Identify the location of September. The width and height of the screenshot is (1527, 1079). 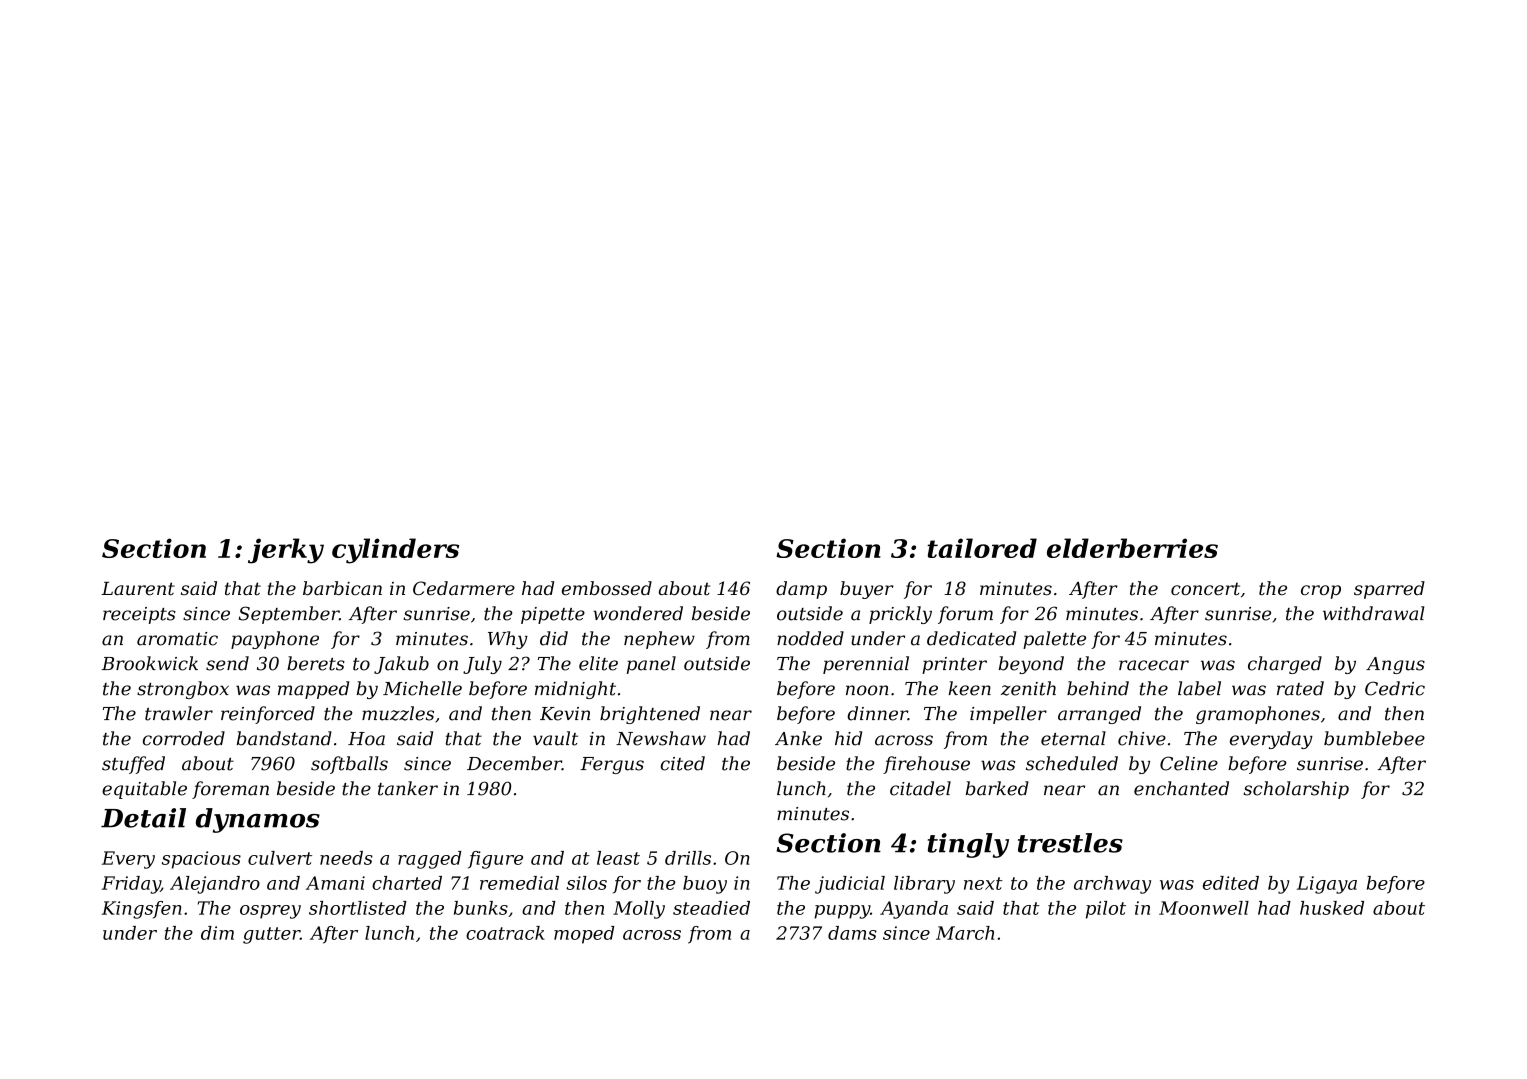
(289, 615).
